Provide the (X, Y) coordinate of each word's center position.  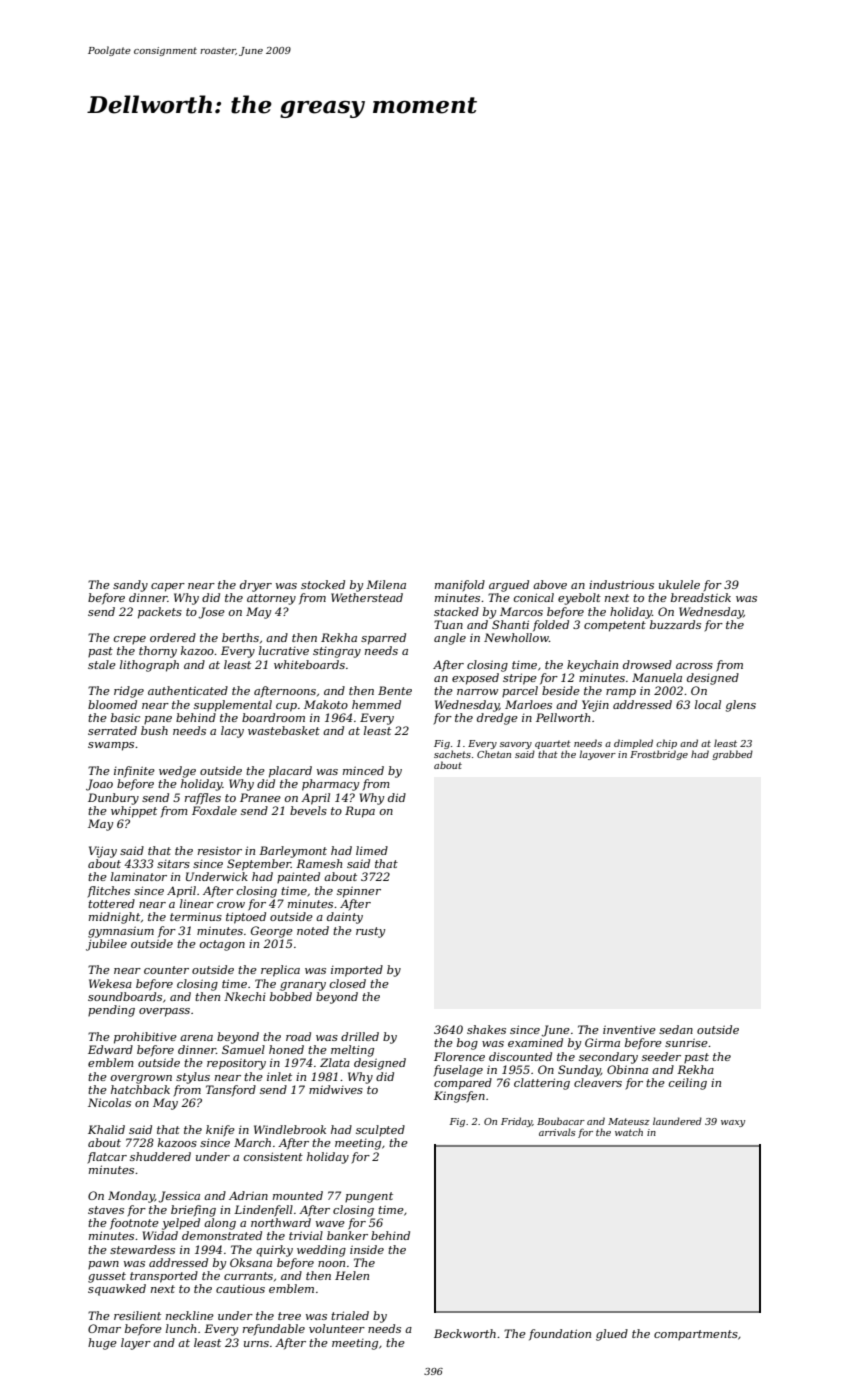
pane (158, 720)
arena (196, 1038)
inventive (629, 1029)
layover (597, 755)
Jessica (179, 1197)
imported (357, 971)
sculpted (380, 1130)
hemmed (376, 704)
